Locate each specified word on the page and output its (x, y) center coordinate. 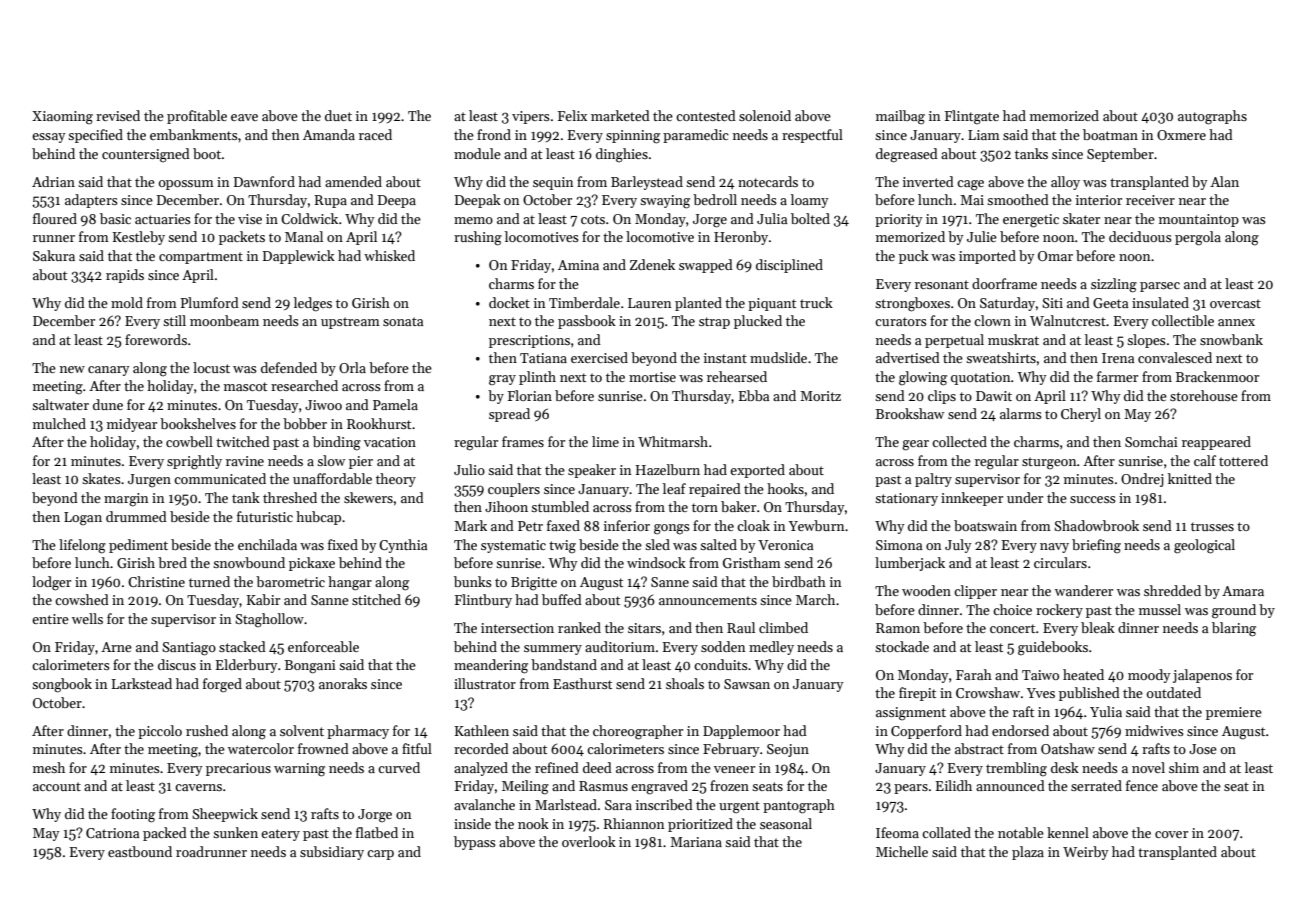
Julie (982, 236)
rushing (478, 238)
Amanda (329, 134)
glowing (923, 378)
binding (337, 443)
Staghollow (269, 620)
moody (1149, 676)
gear (915, 445)
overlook (589, 841)
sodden (723, 646)
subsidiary (332, 853)
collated (946, 832)
